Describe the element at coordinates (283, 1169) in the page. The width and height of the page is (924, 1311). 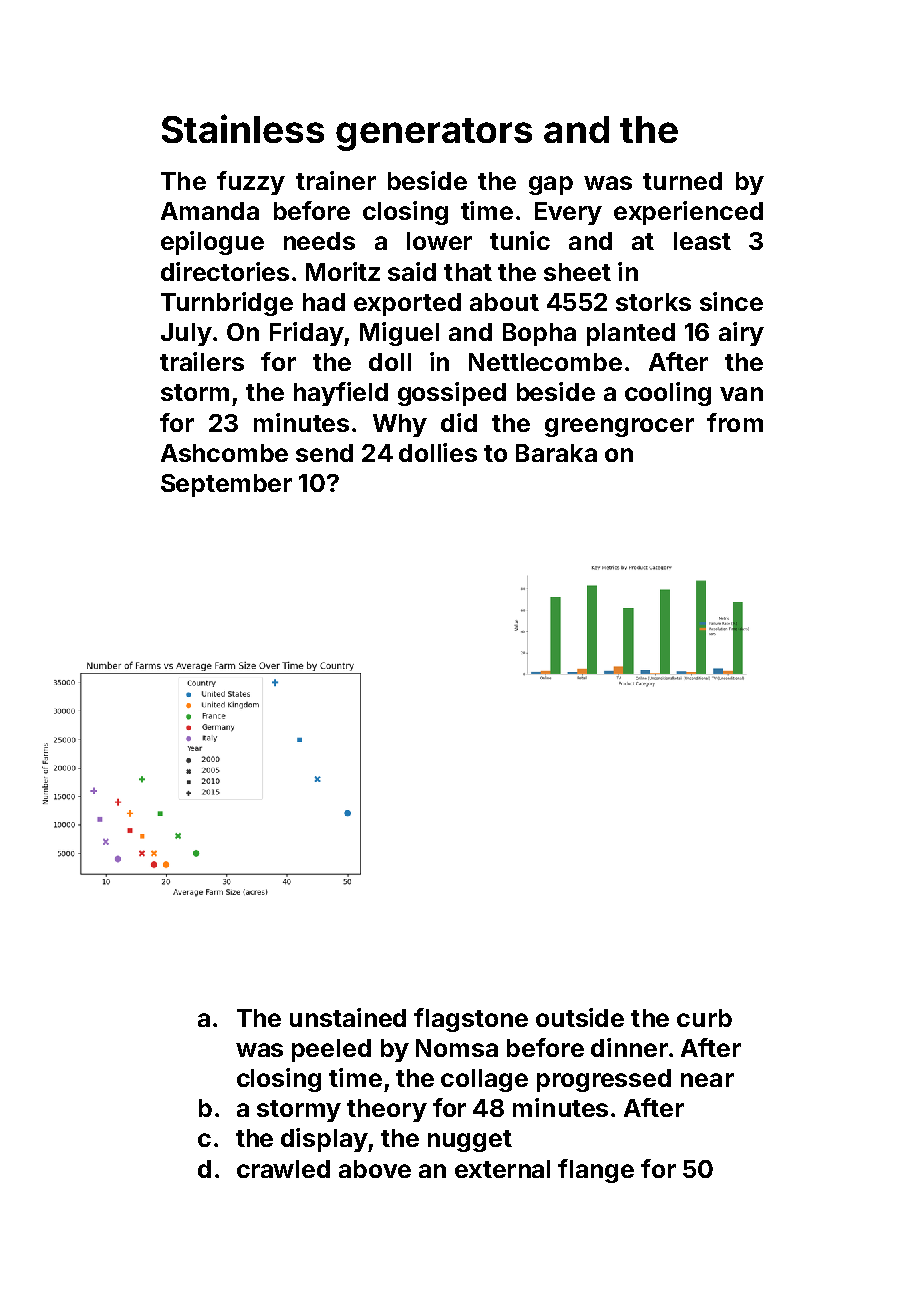
I see `crawled` at that location.
